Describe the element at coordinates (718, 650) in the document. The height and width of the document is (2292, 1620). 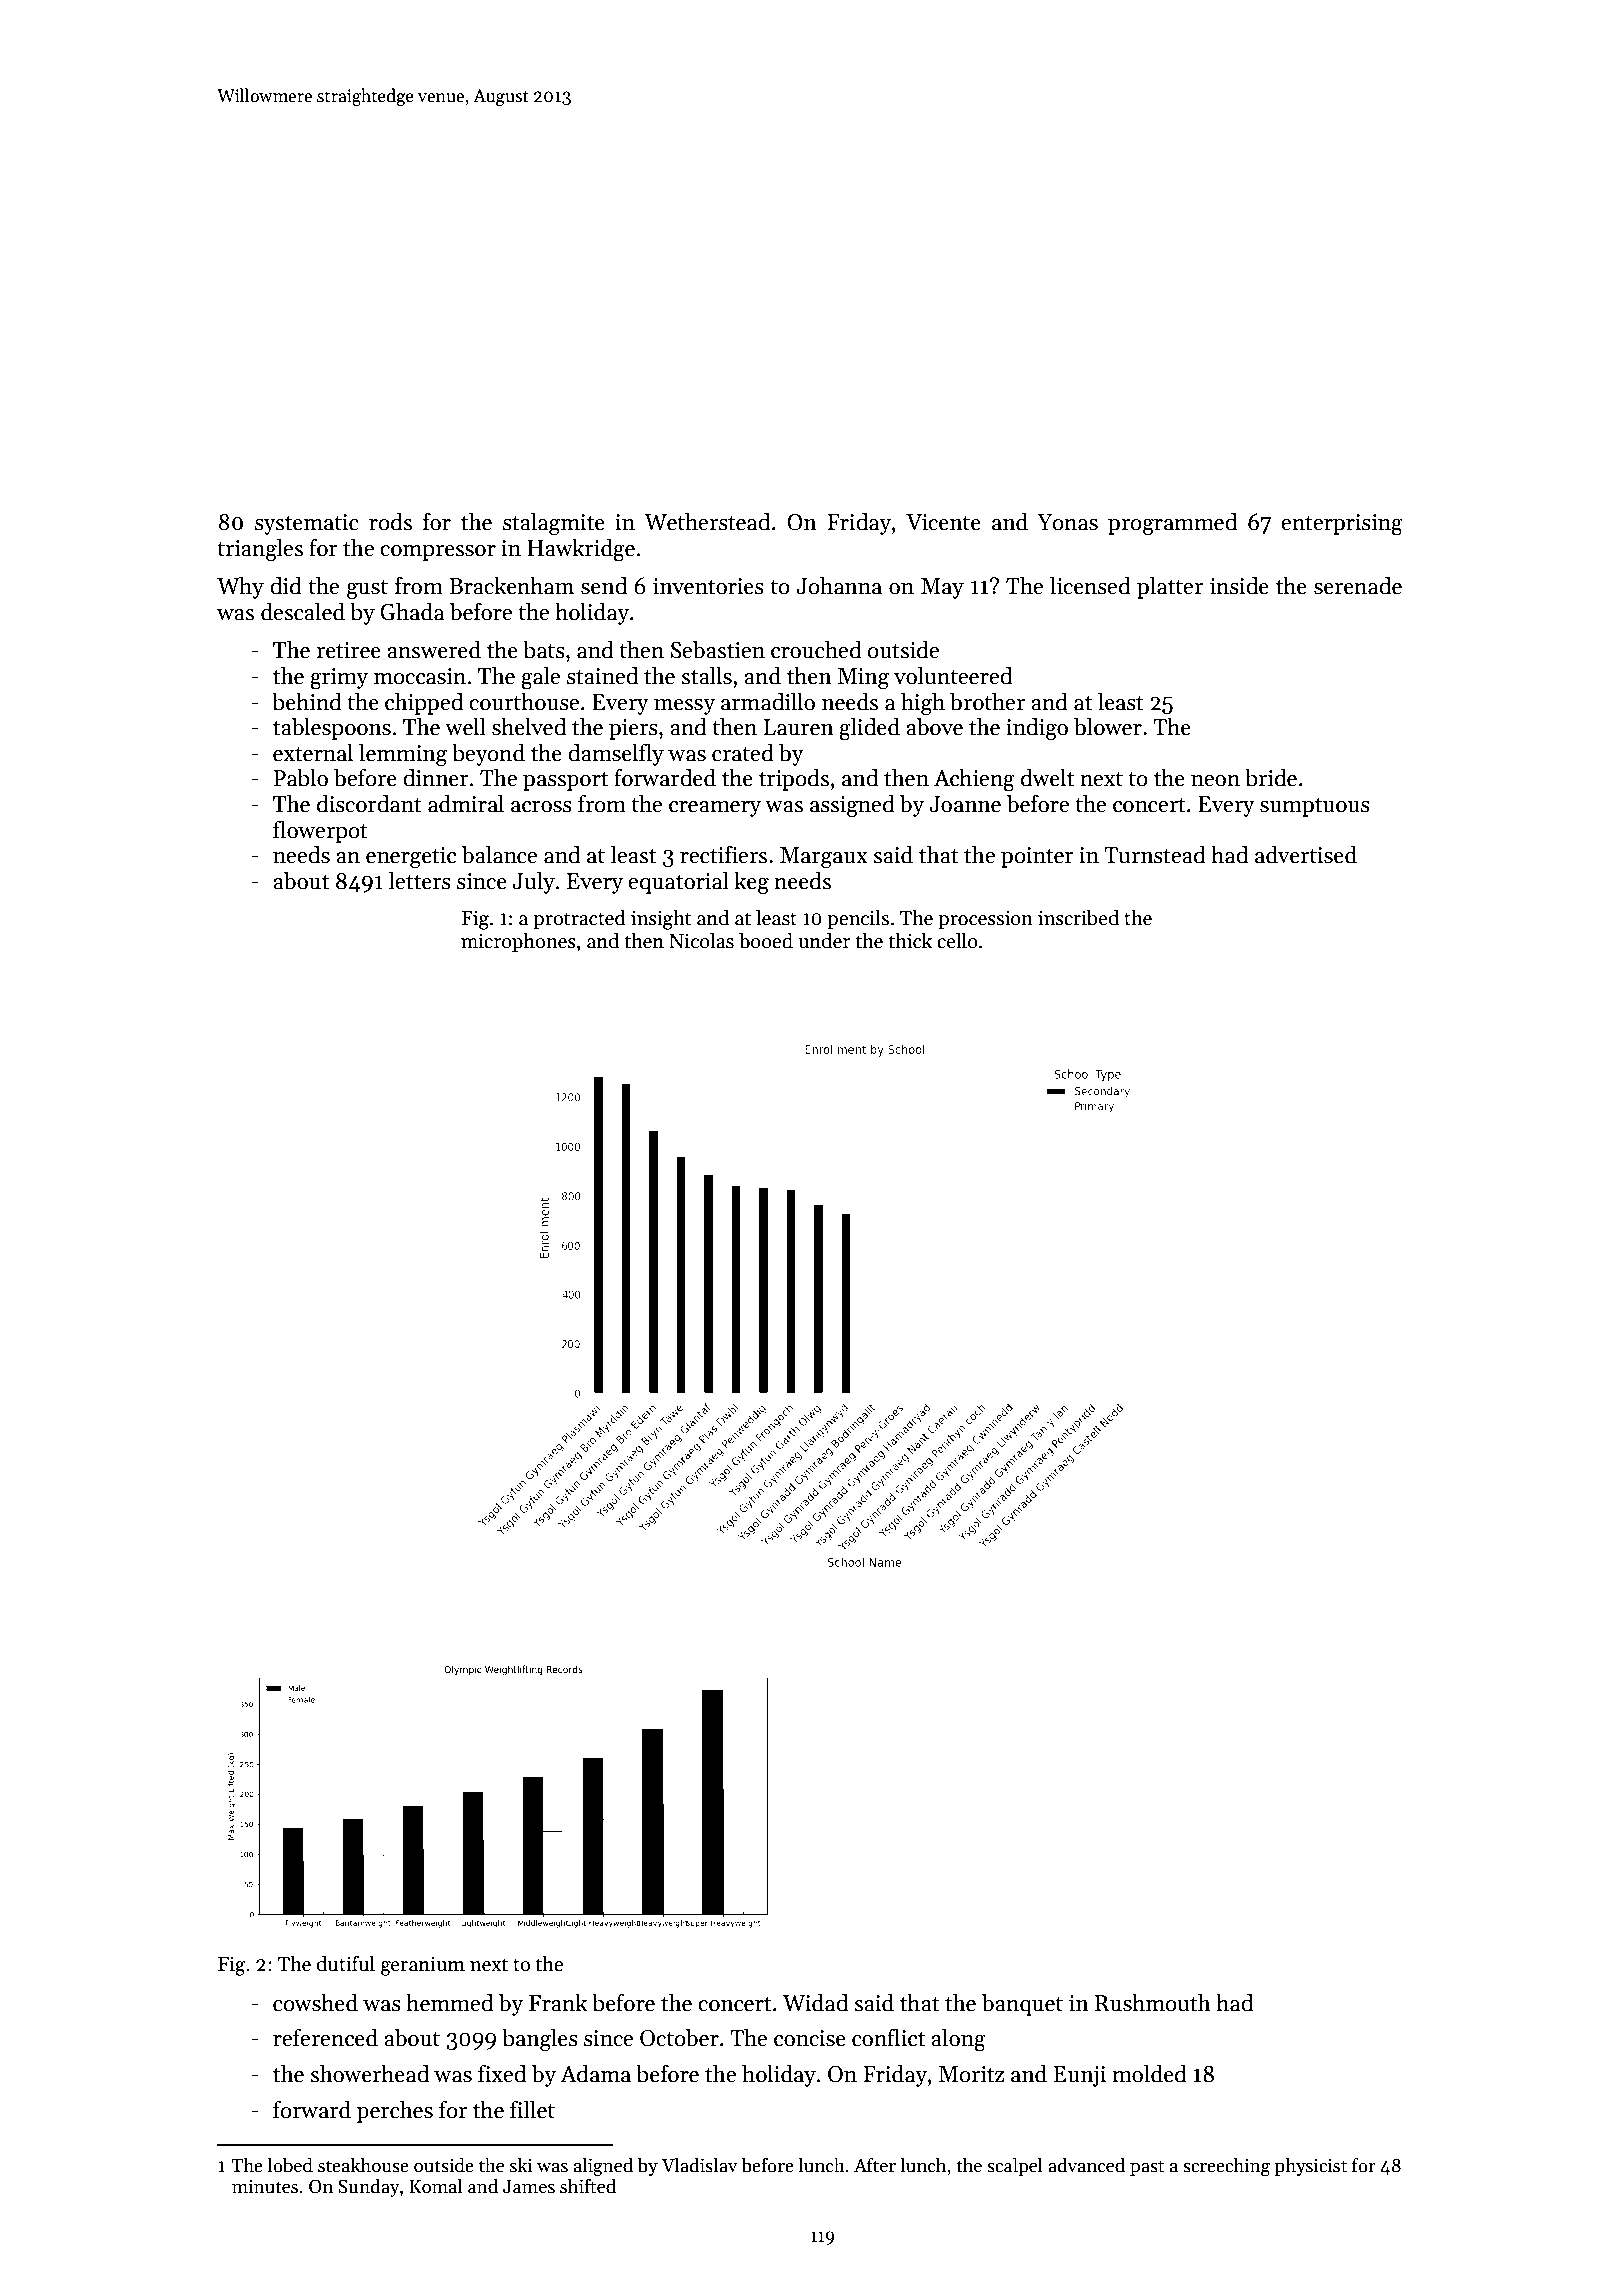
I see `Sebastien` at that location.
